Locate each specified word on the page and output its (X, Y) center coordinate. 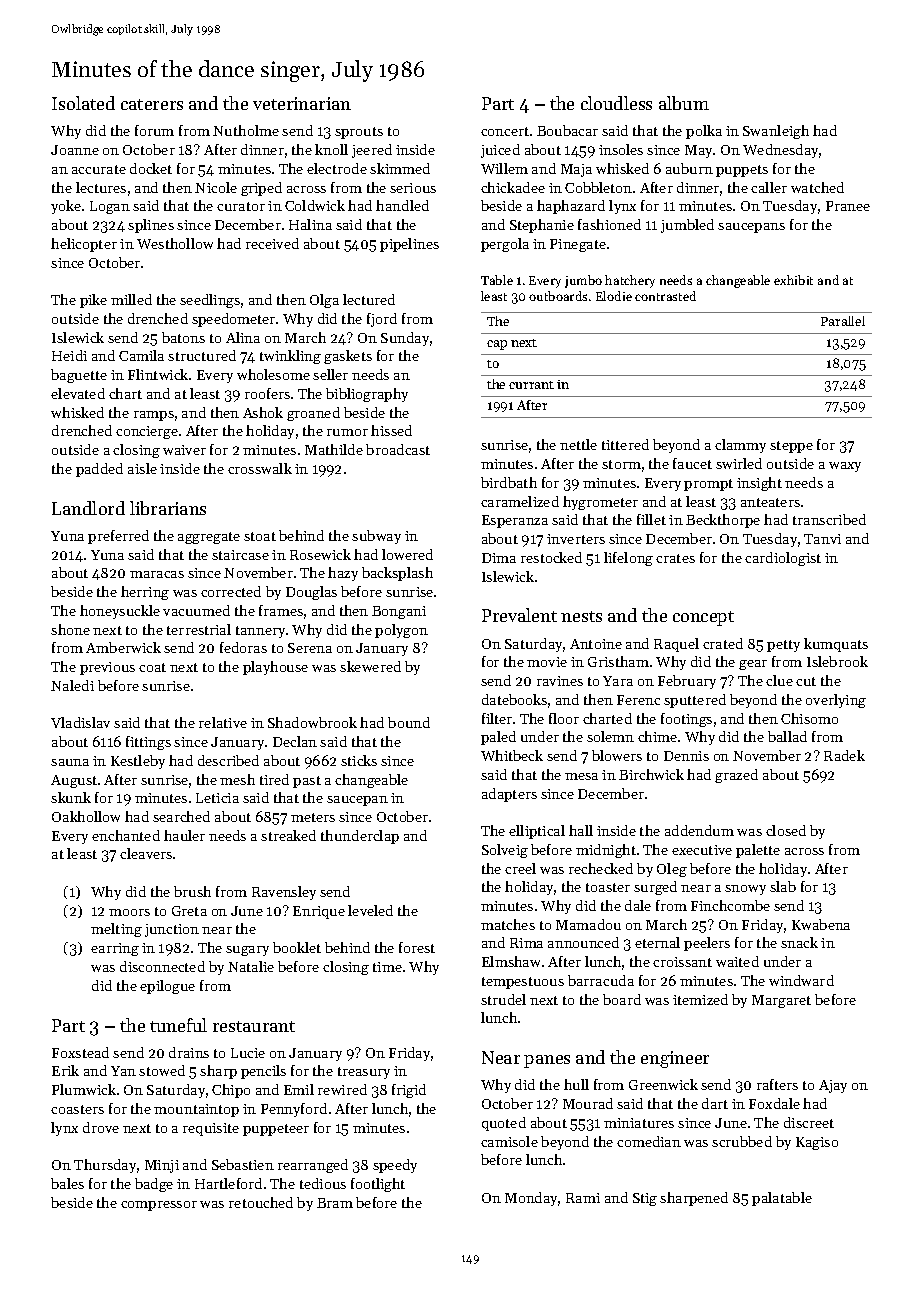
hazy (343, 574)
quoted (504, 1124)
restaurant (254, 1026)
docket (151, 168)
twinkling (290, 357)
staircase (240, 555)
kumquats (836, 645)
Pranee (848, 206)
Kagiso (817, 1143)
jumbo (583, 281)
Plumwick (84, 1089)
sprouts (359, 133)
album (684, 103)
